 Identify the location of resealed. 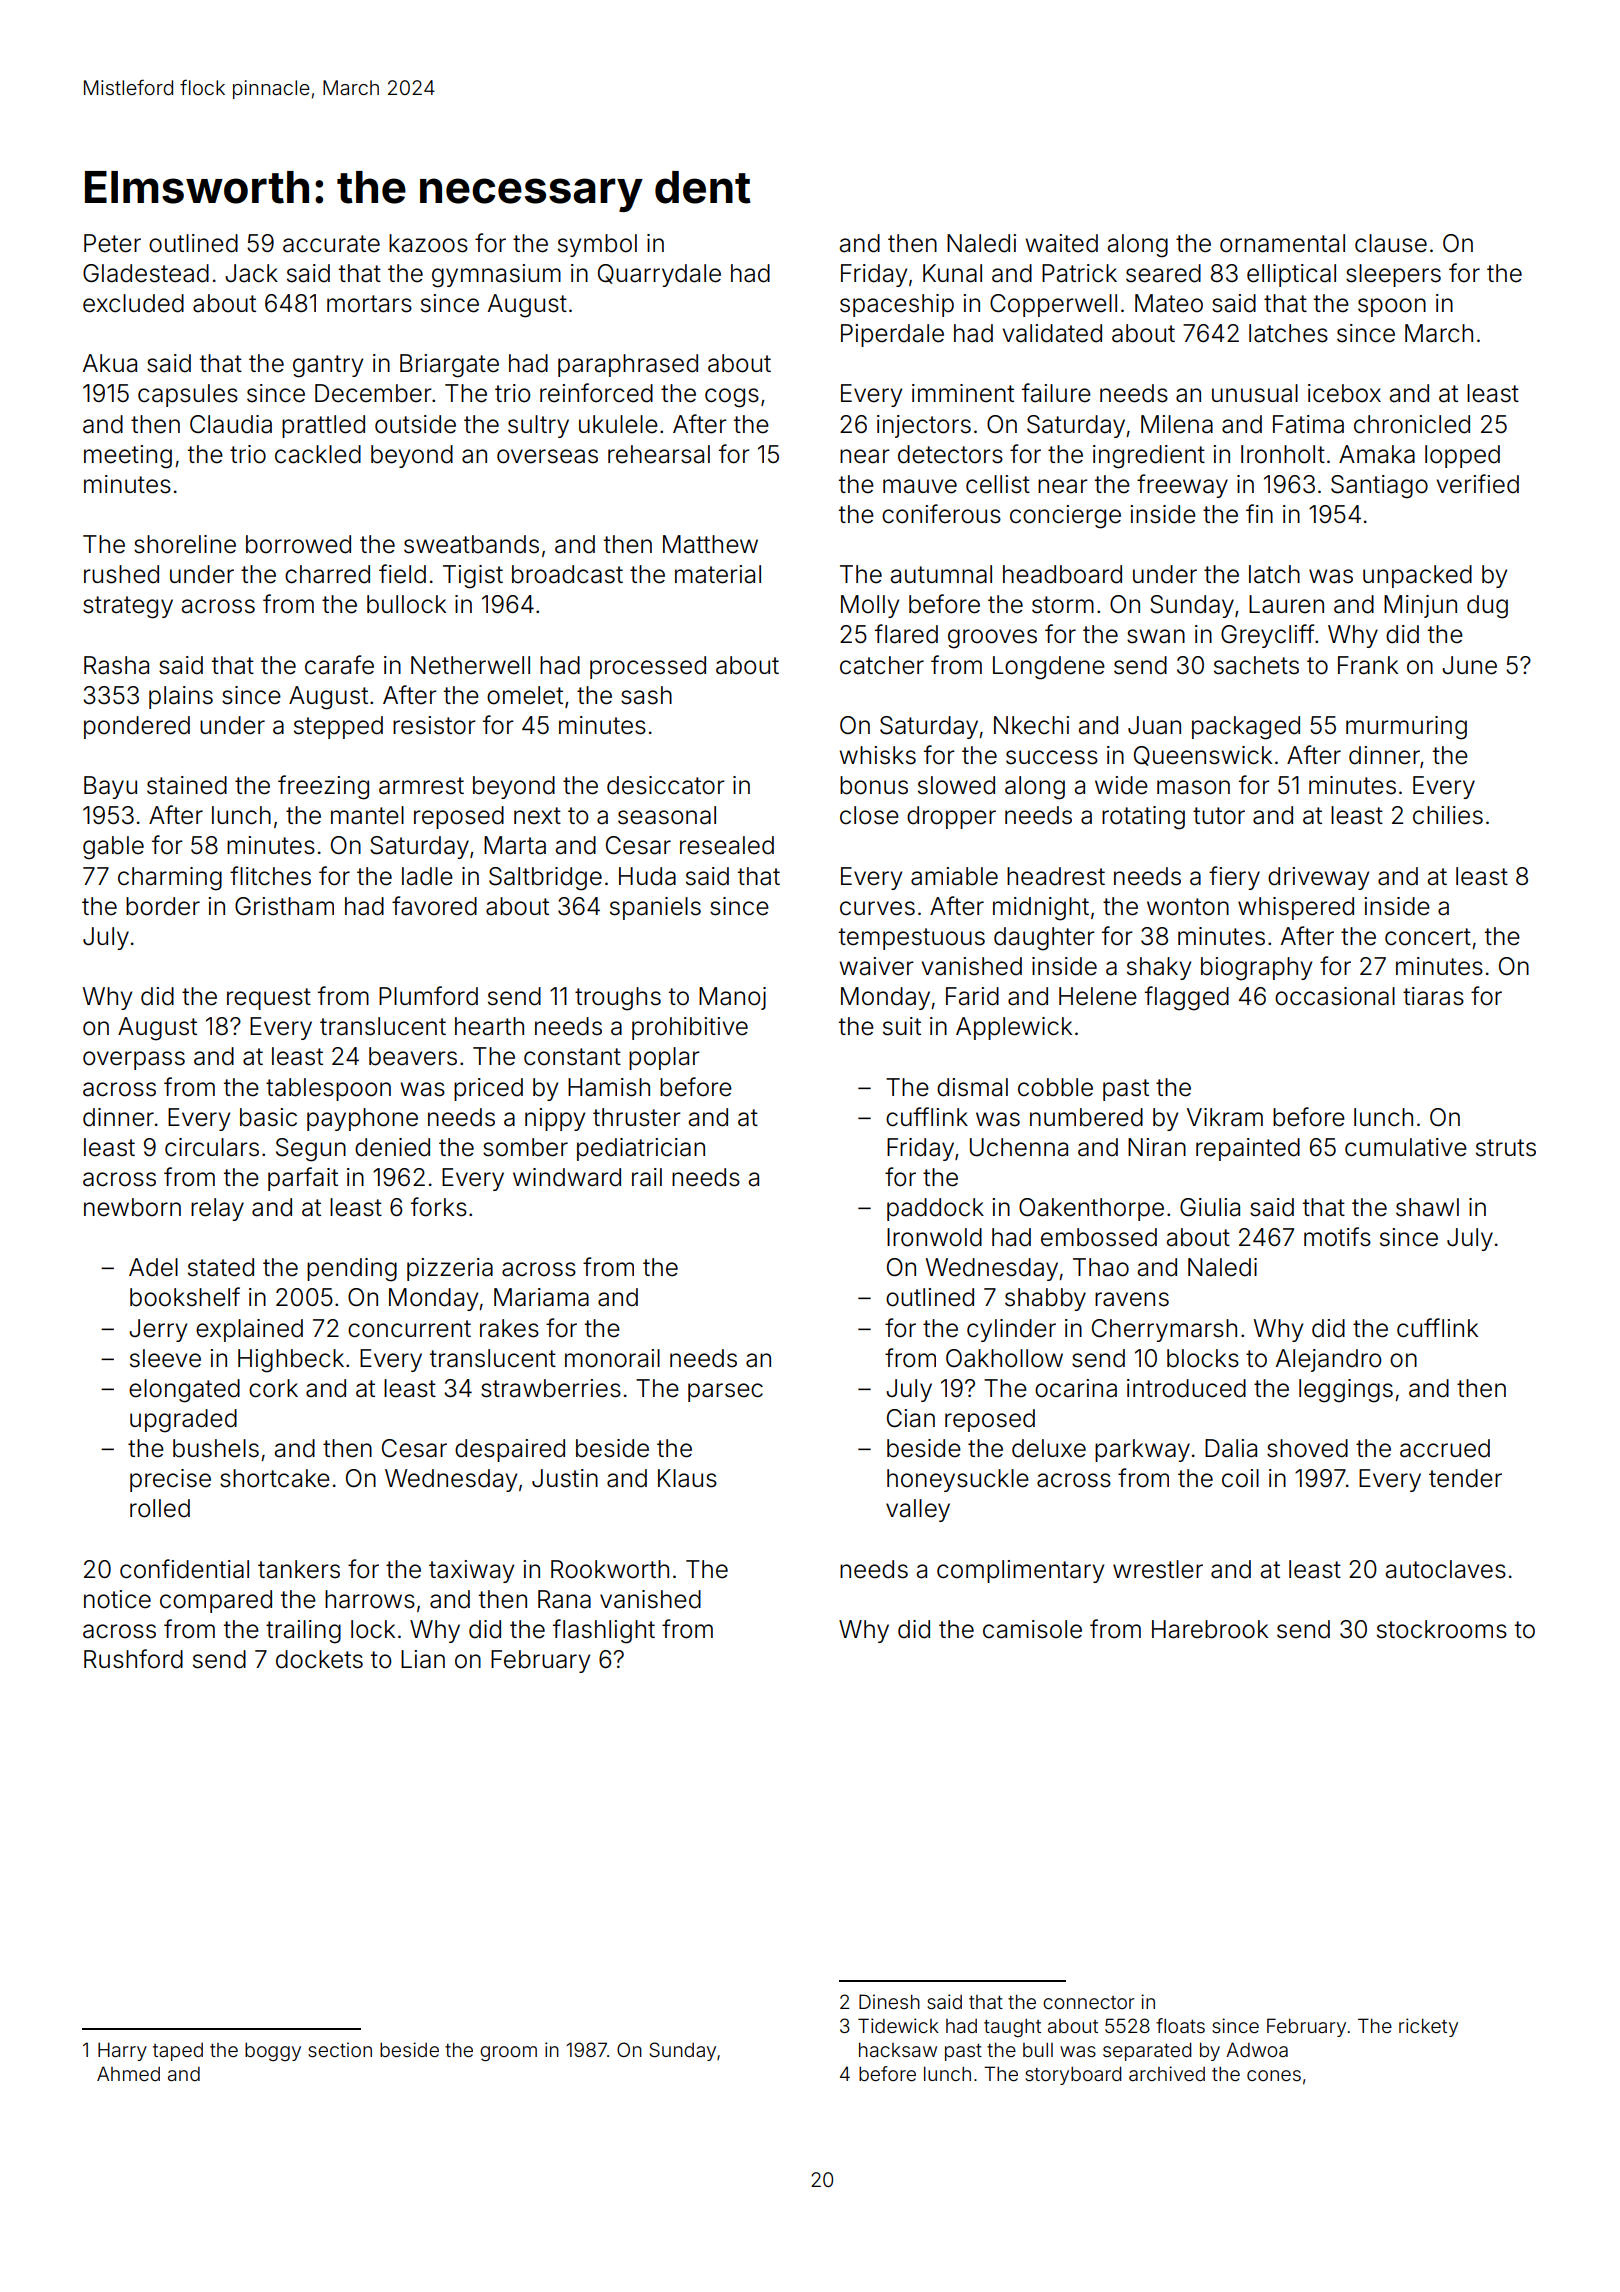
(727, 845).
